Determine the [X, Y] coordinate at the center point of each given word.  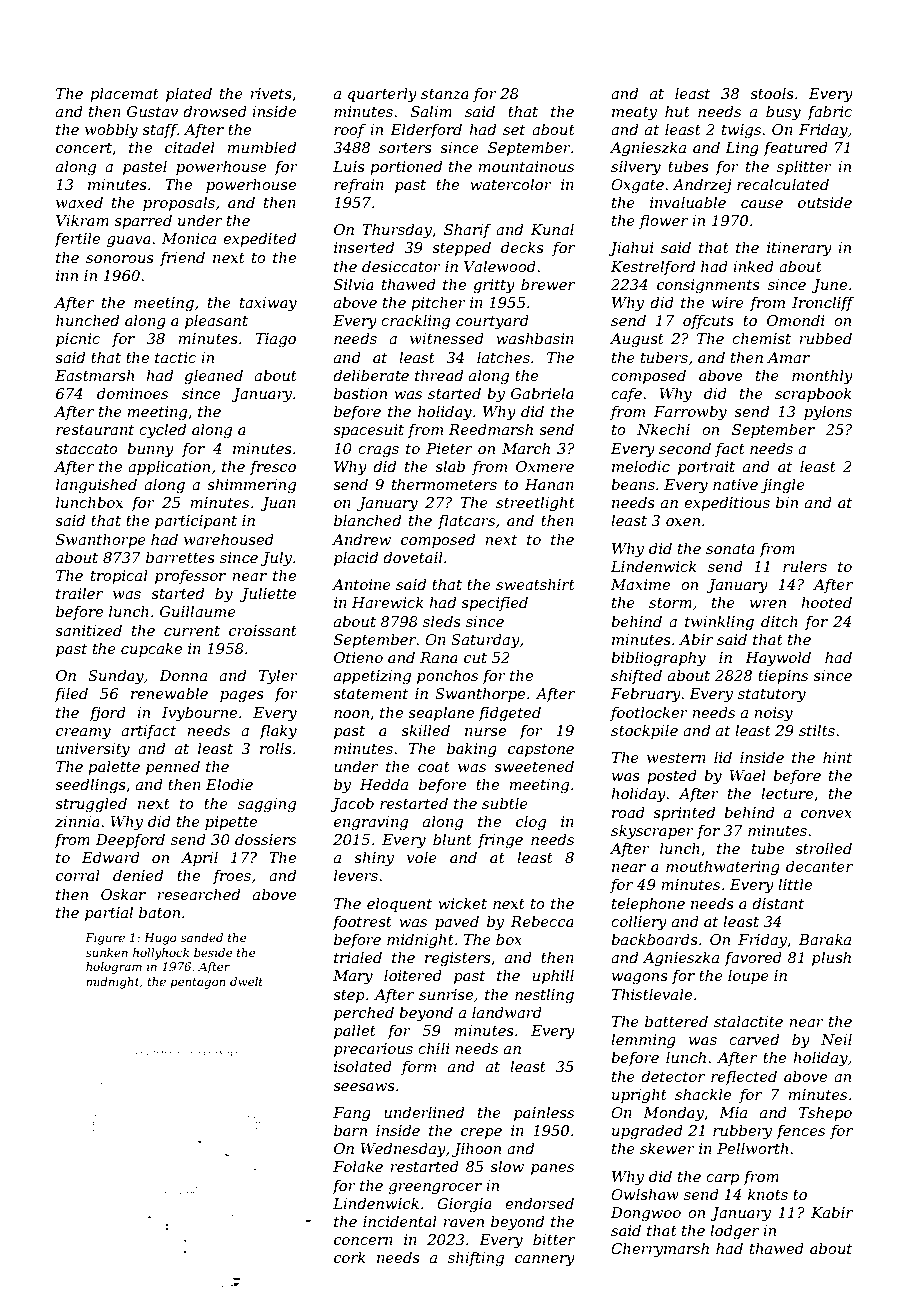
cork [350, 1257]
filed [71, 694]
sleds [442, 621]
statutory [772, 696]
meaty [634, 114]
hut [677, 111]
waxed [79, 202]
